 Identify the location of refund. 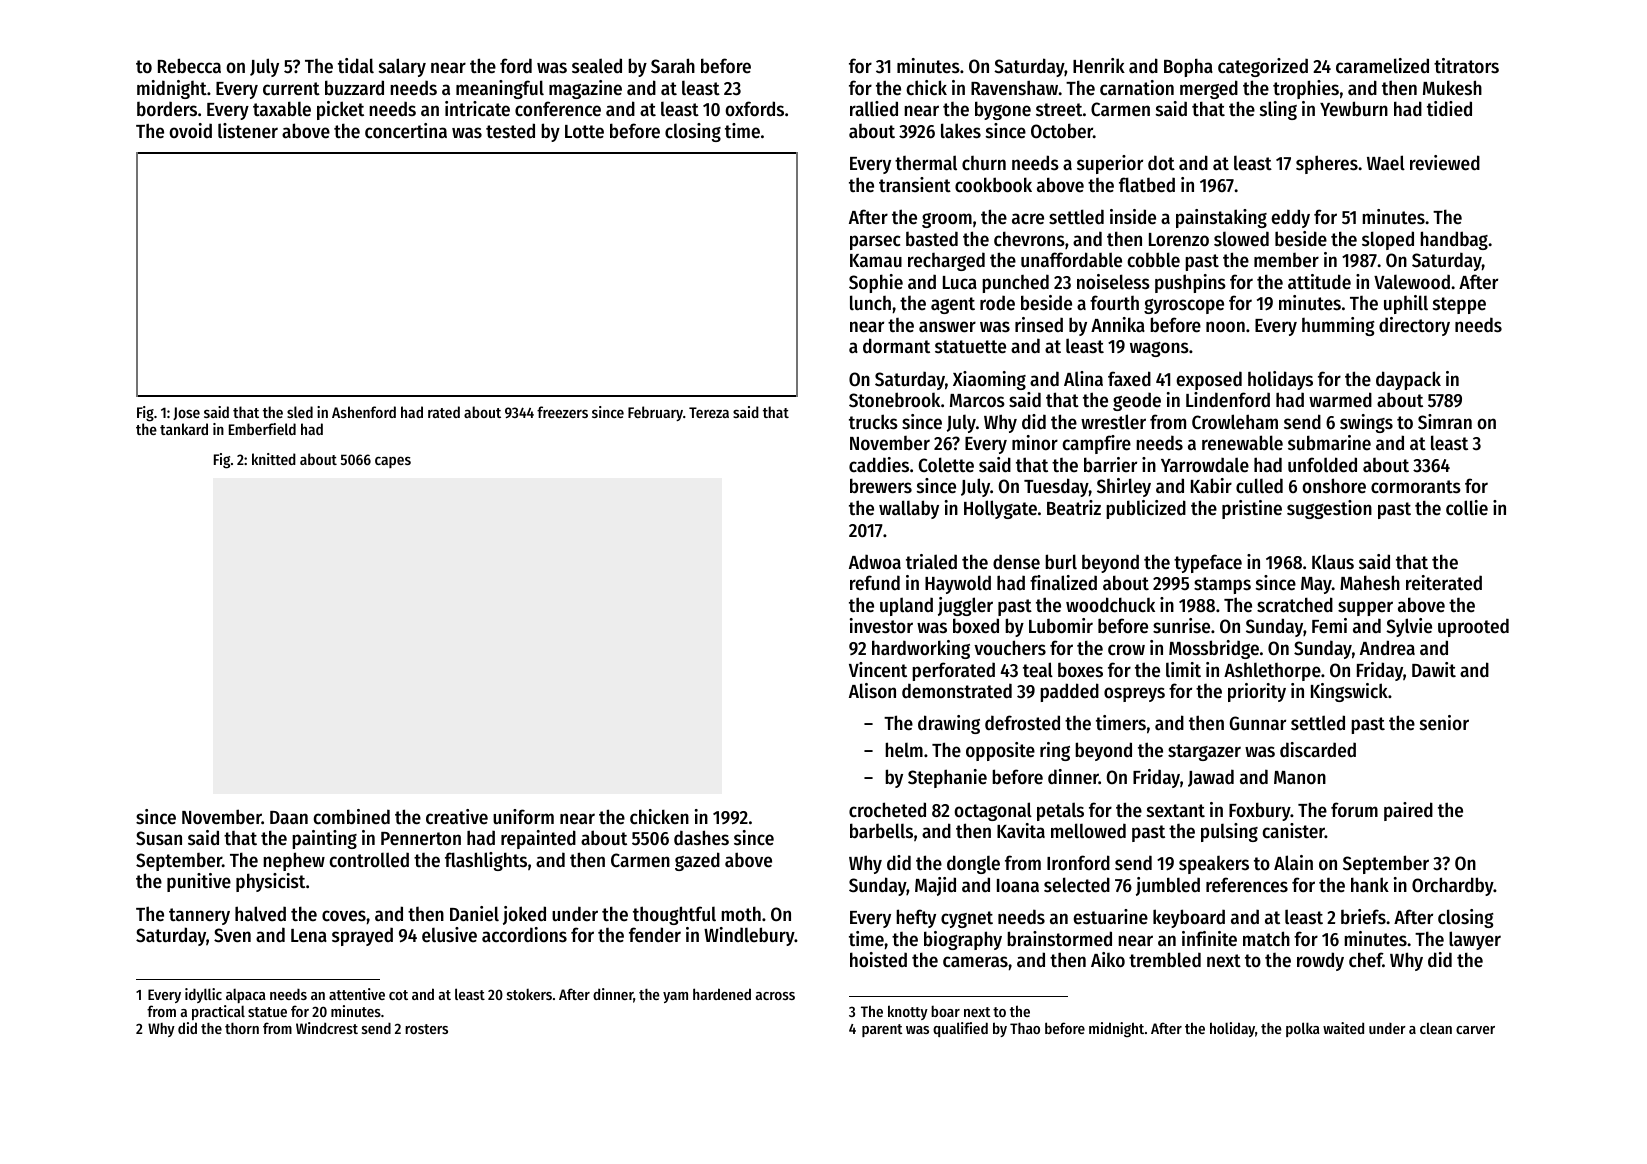
(875, 582).
